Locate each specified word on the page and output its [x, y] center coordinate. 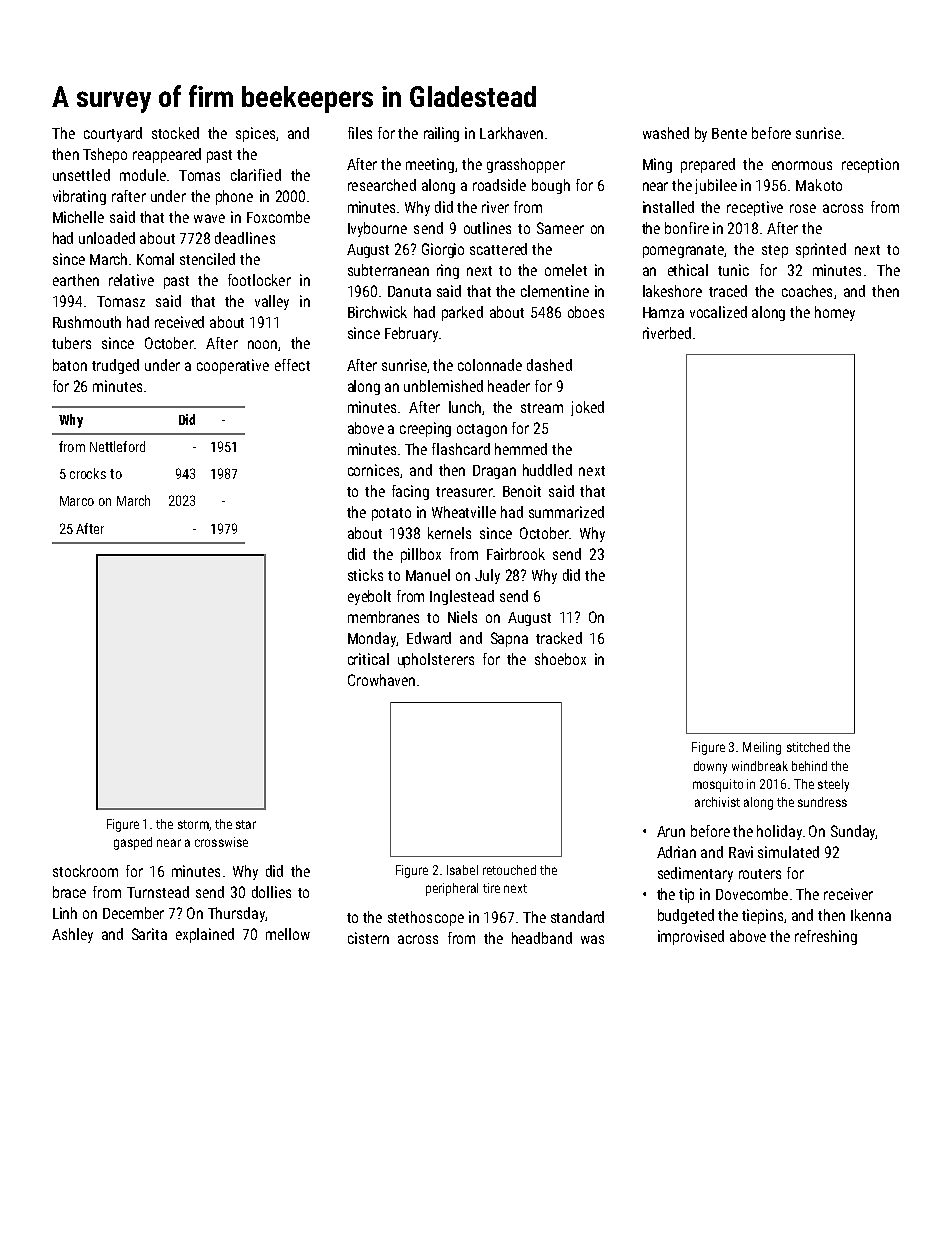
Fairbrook [516, 554]
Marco [77, 501]
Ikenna [871, 915]
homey [835, 313]
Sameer [560, 228]
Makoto [819, 185]
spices [255, 134]
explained [205, 935]
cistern [368, 938]
